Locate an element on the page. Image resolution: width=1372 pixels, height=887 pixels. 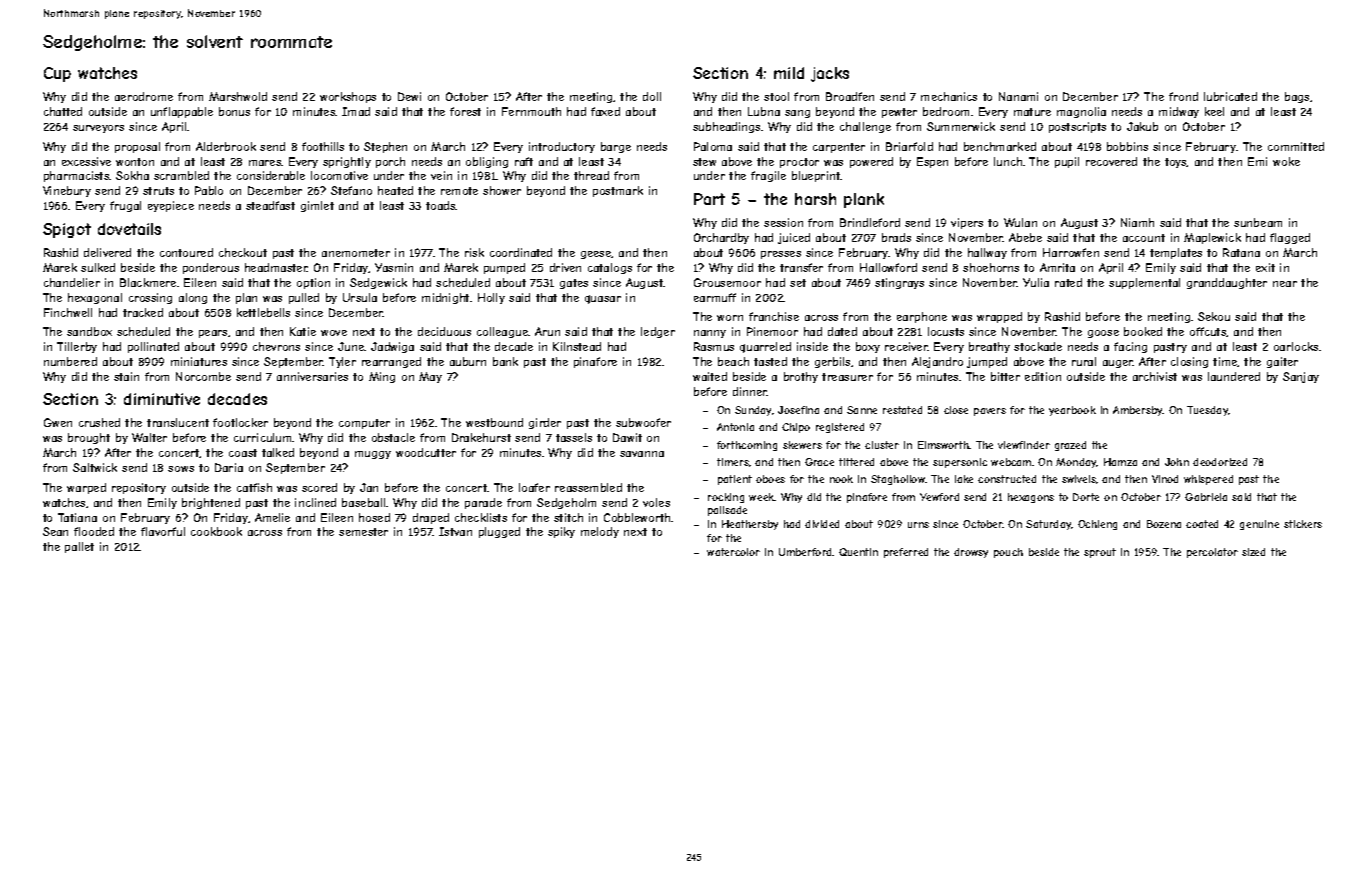
Daria is located at coordinates (229, 467).
